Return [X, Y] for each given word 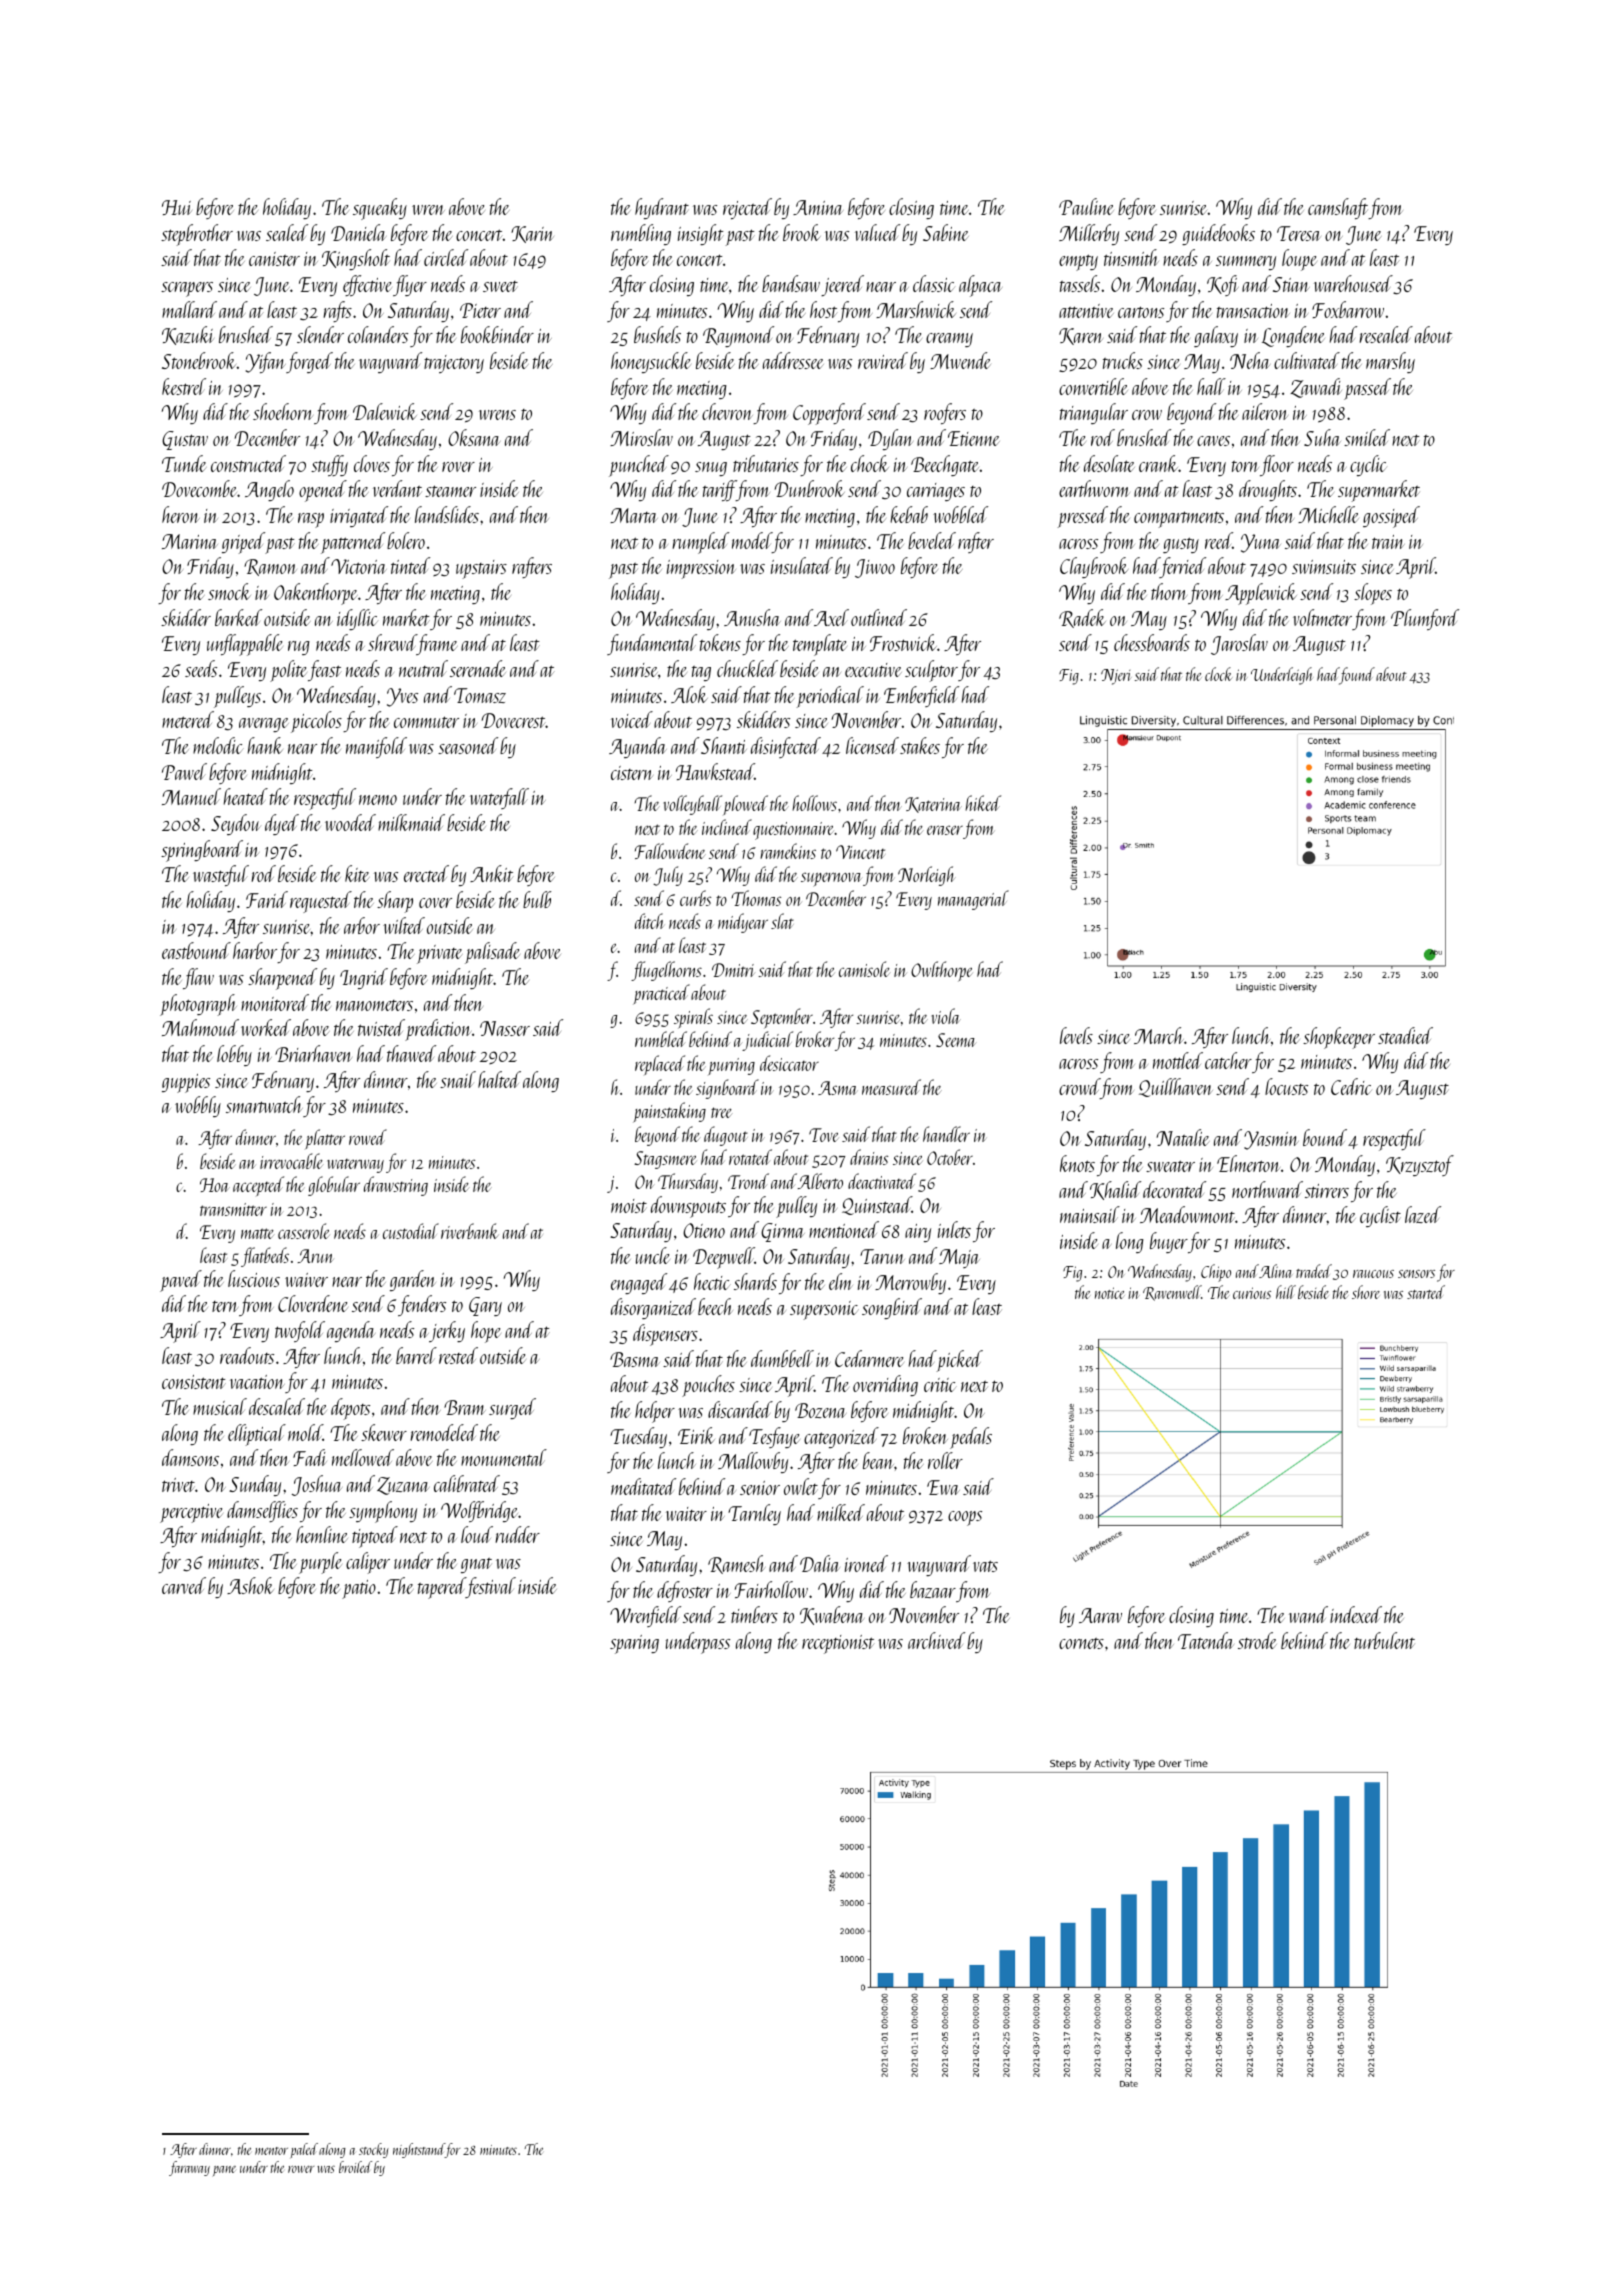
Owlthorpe [941, 971]
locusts [1286, 1086]
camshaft [1338, 208]
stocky [374, 2150]
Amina [818, 207]
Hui [177, 207]
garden [413, 1280]
